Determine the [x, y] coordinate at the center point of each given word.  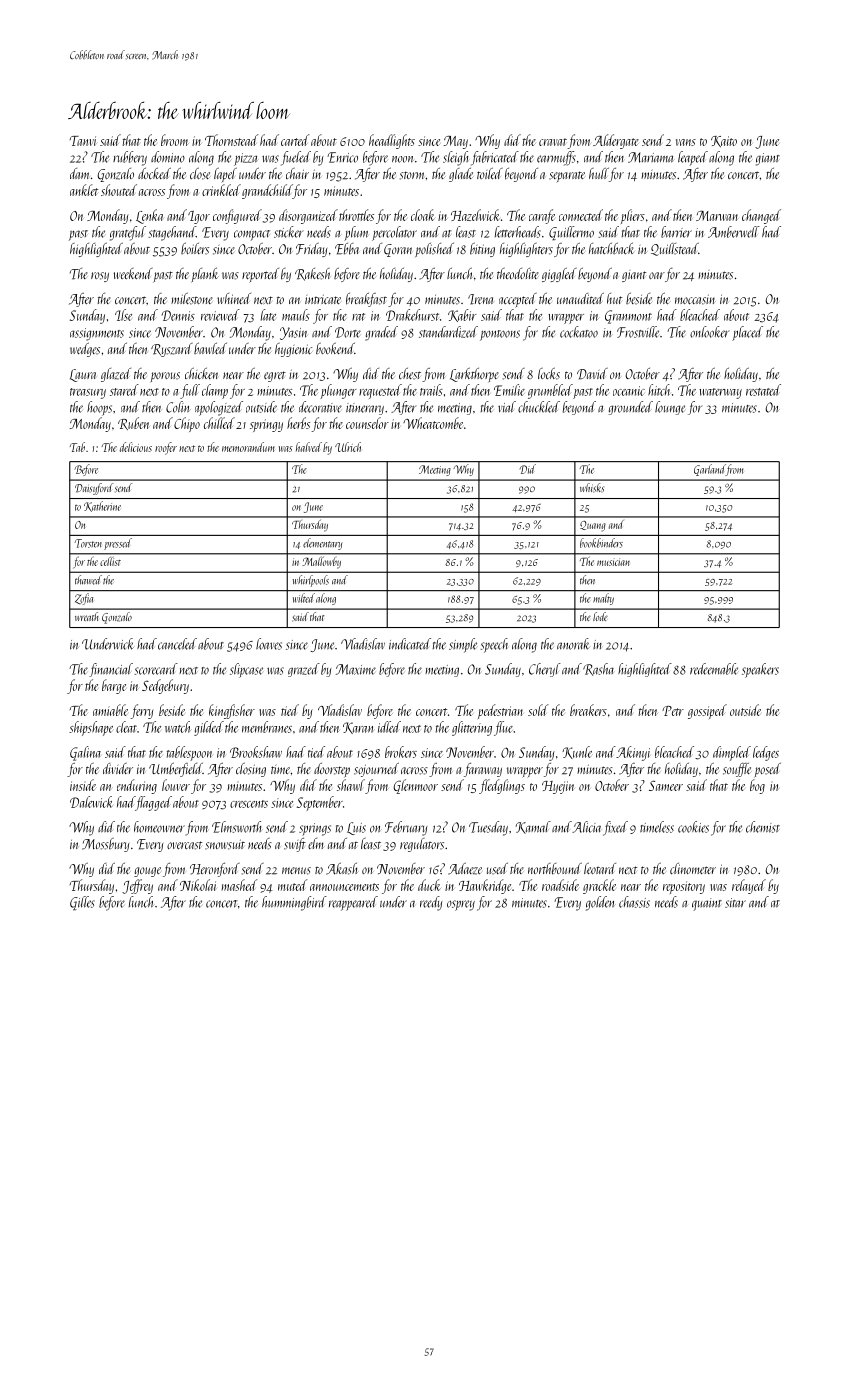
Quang [593, 526]
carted [295, 140]
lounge [670, 408]
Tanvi [83, 141]
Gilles [82, 903]
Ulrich [348, 447]
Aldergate [616, 141]
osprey [461, 905]
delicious [136, 447]
